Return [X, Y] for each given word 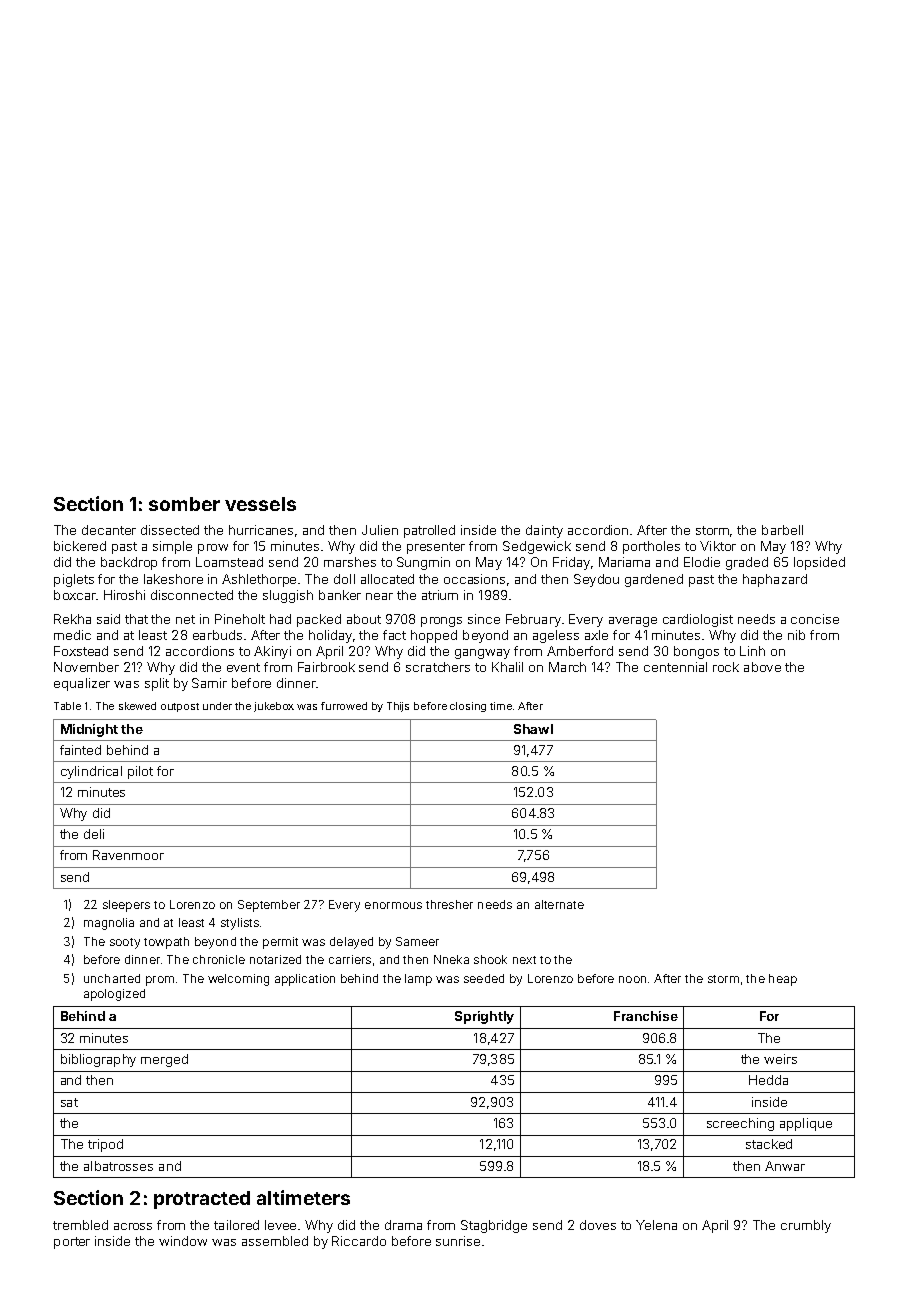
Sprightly [484, 1017]
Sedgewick [537, 547]
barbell [782, 530]
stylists [240, 924]
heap [783, 980]
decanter [109, 530]
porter [72, 1243]
